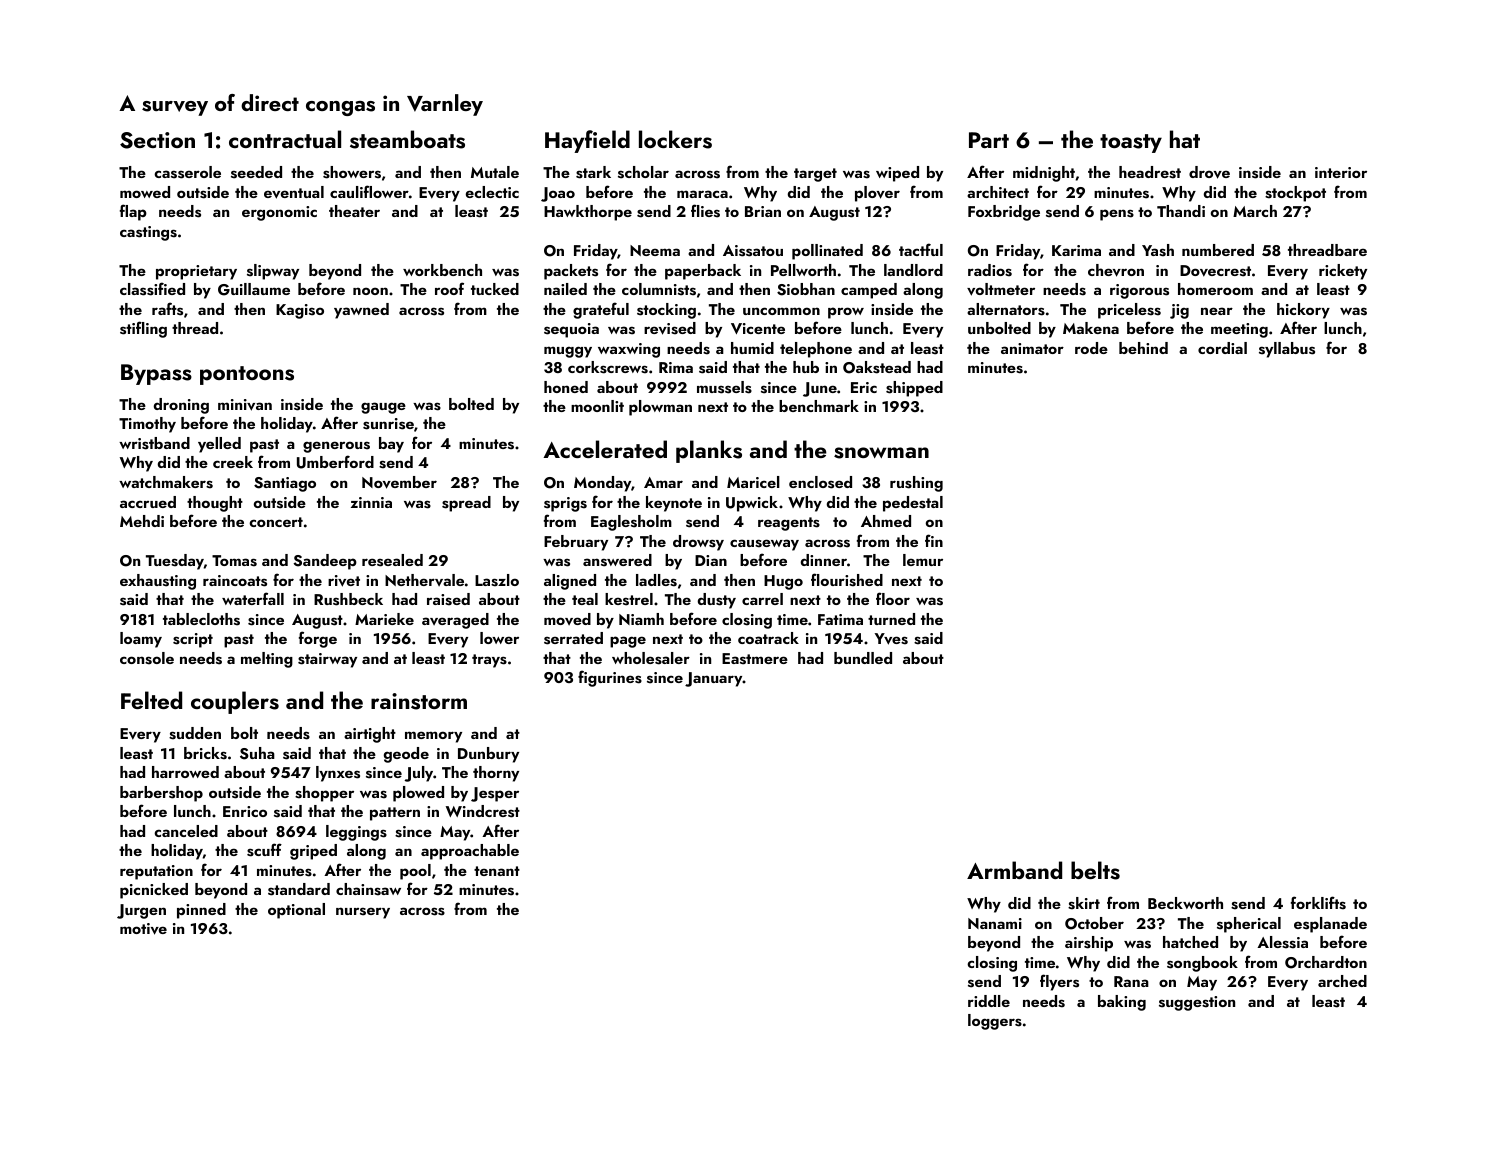 The height and width of the screenshot is (1149, 1487). What do you see at coordinates (803, 270) in the screenshot?
I see `Pellworth` at bounding box center [803, 270].
